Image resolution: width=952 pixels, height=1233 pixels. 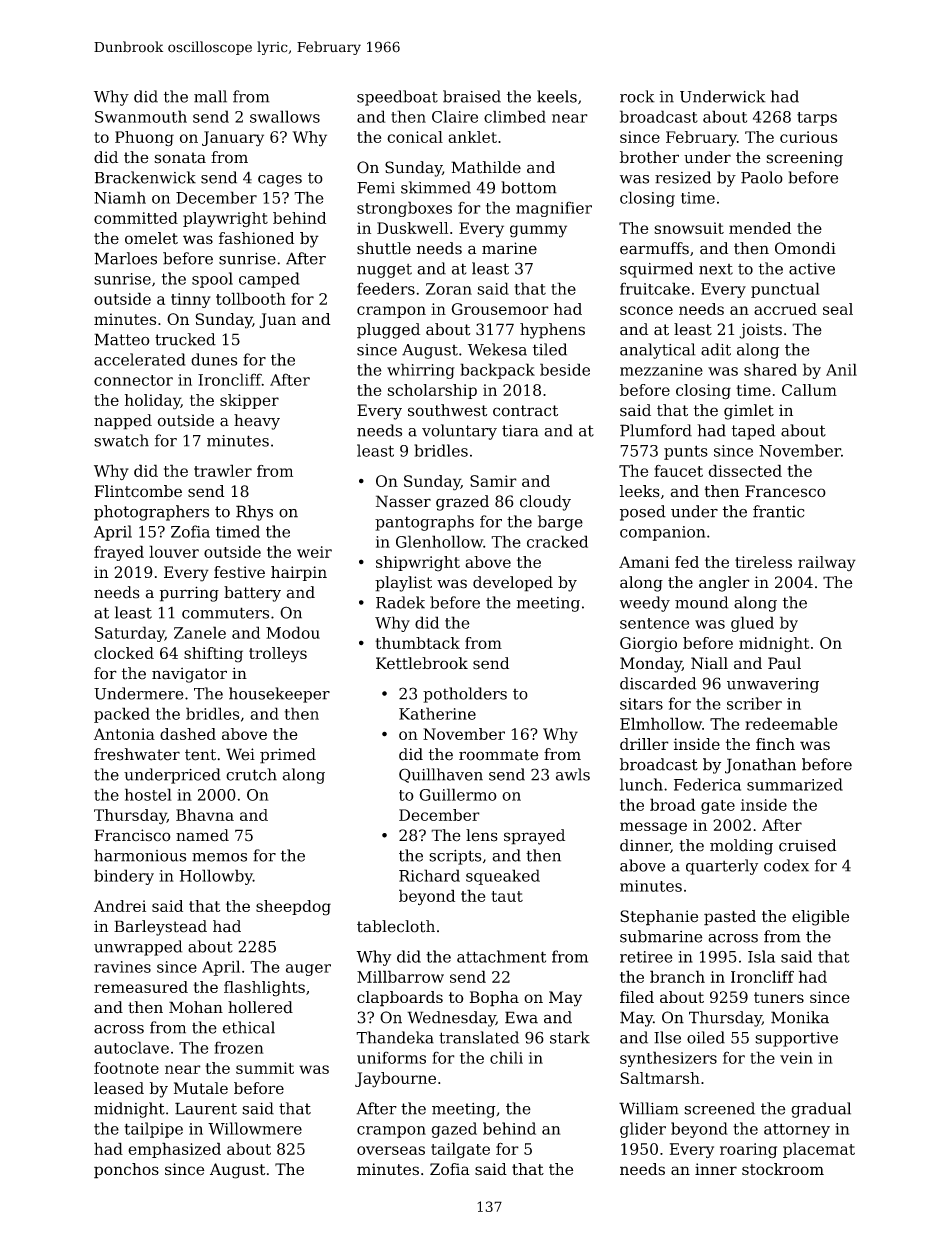 I want to click on supportive, so click(x=796, y=1039).
